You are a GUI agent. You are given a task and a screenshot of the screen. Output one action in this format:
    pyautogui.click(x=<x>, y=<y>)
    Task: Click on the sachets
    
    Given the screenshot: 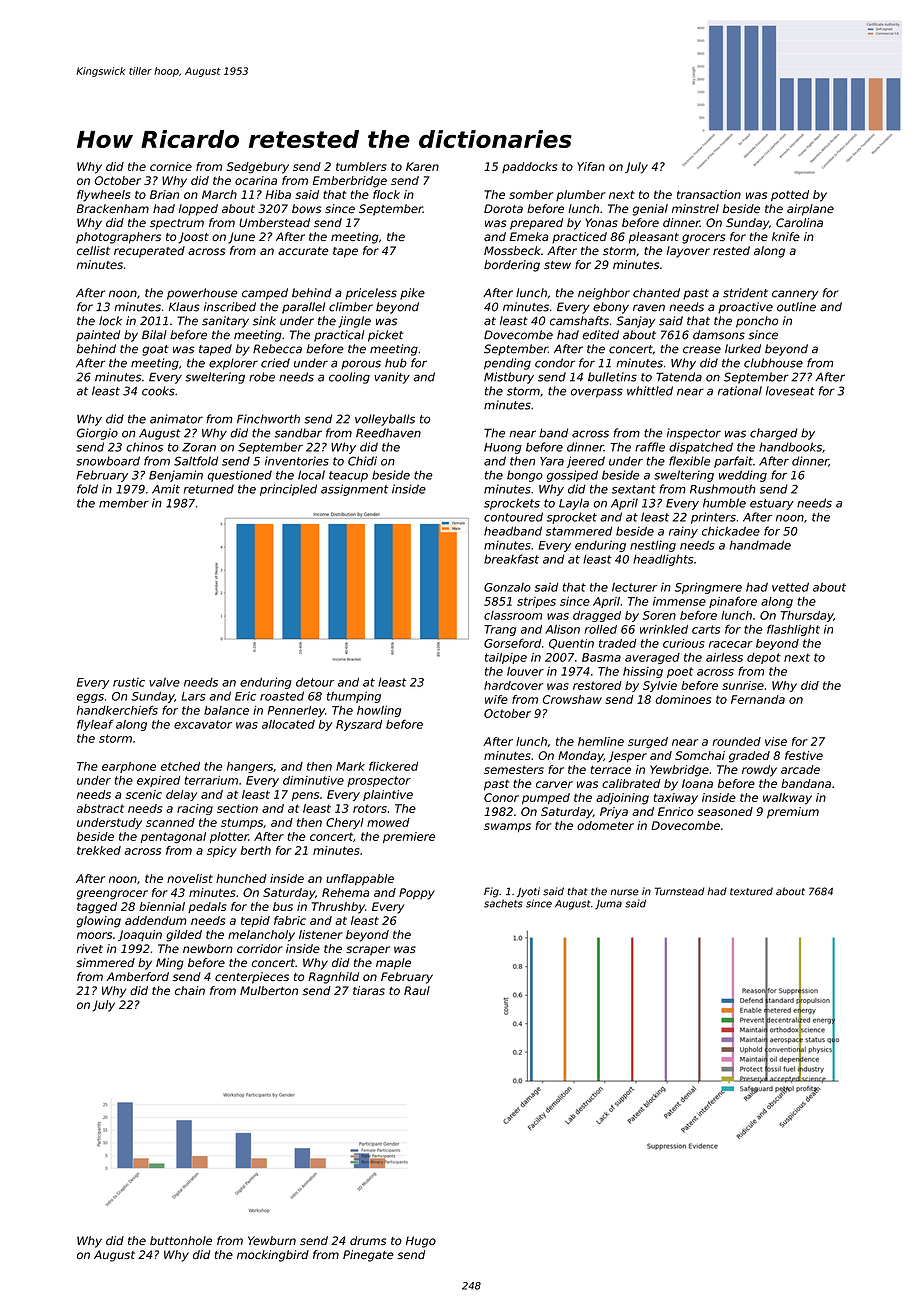 What is the action you would take?
    pyautogui.click(x=503, y=903)
